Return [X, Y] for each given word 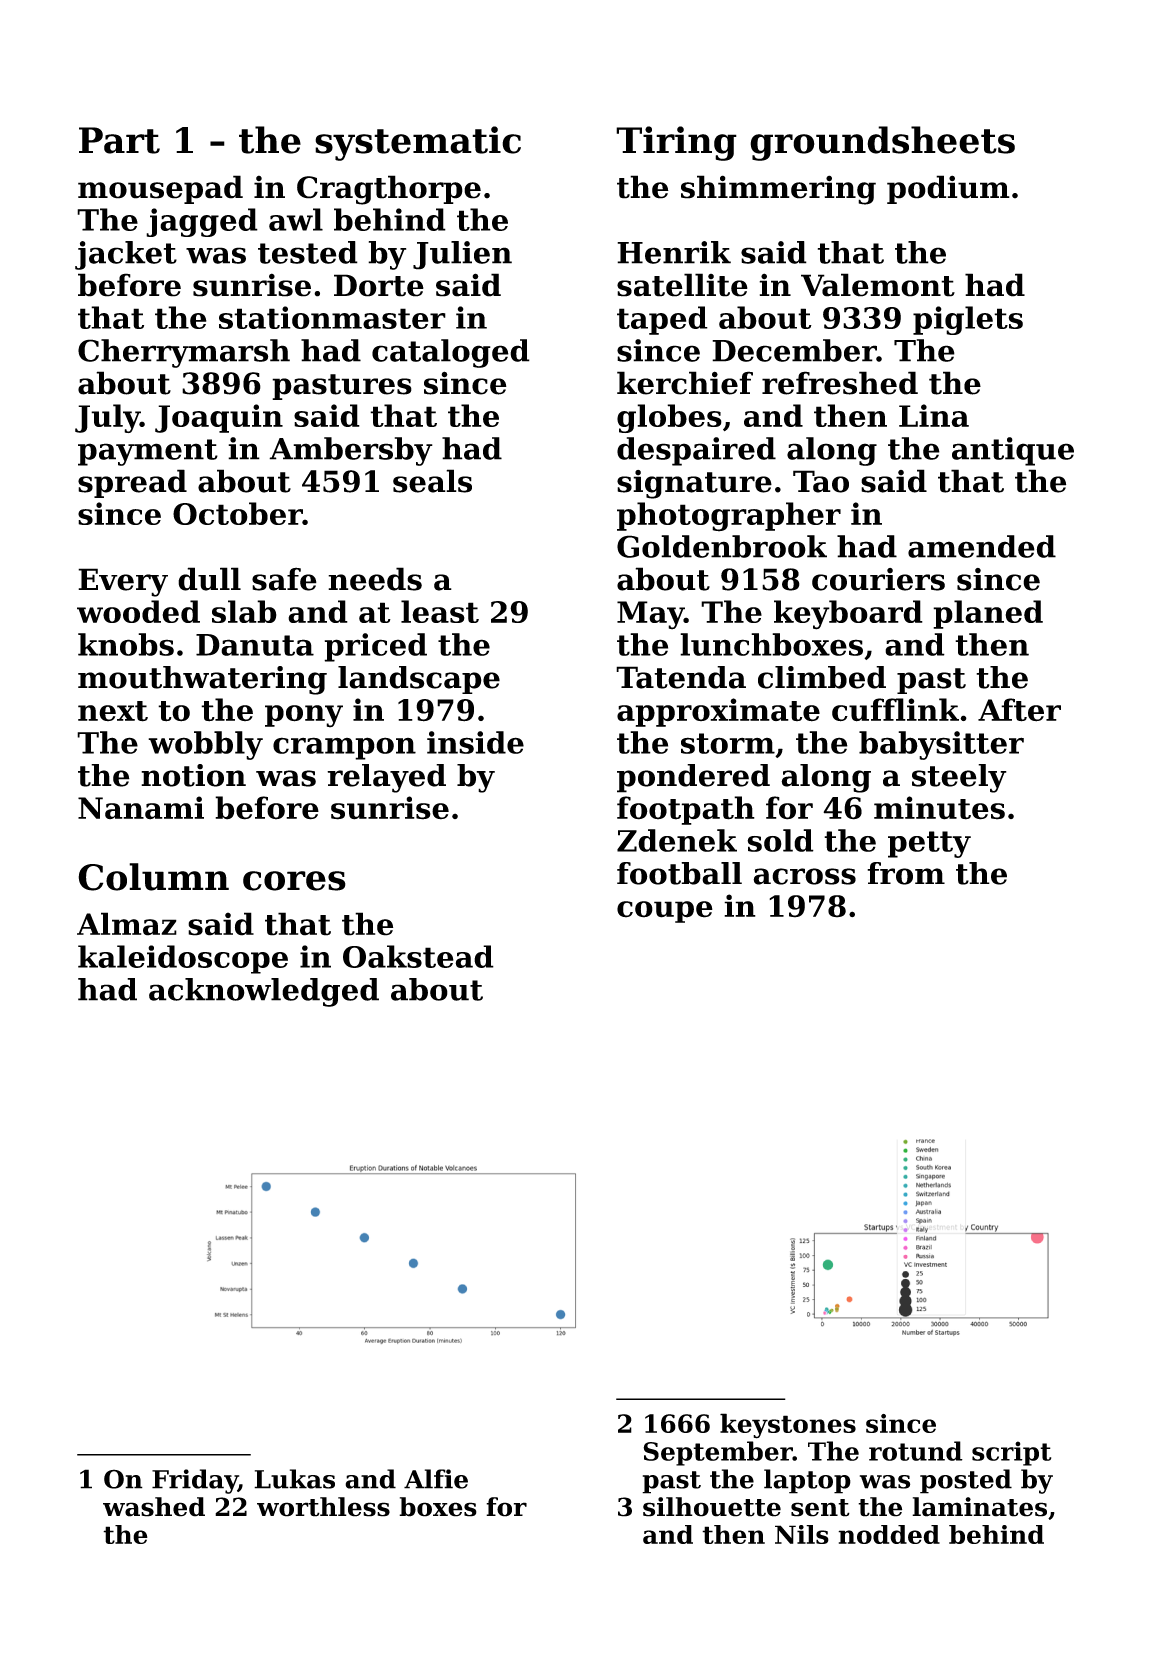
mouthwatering [202, 680]
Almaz [127, 924]
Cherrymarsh [184, 353]
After [1019, 710]
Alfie [436, 1479]
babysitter [941, 745]
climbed [822, 677]
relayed [386, 778]
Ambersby [351, 451]
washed [154, 1507]
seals [432, 481]
